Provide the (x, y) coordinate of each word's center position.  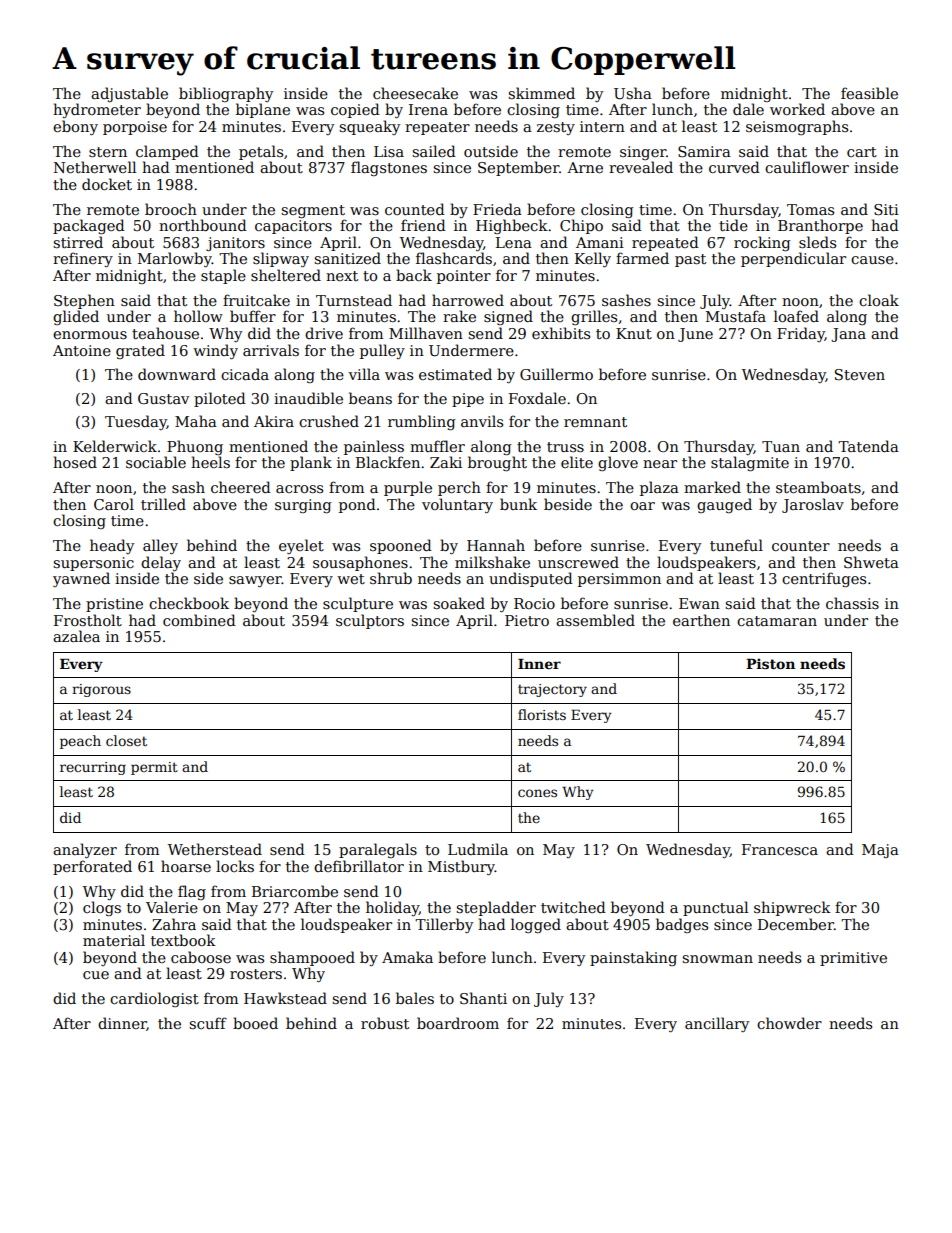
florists (542, 714)
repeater (437, 128)
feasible (869, 93)
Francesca (780, 849)
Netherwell (95, 167)
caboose (201, 957)
